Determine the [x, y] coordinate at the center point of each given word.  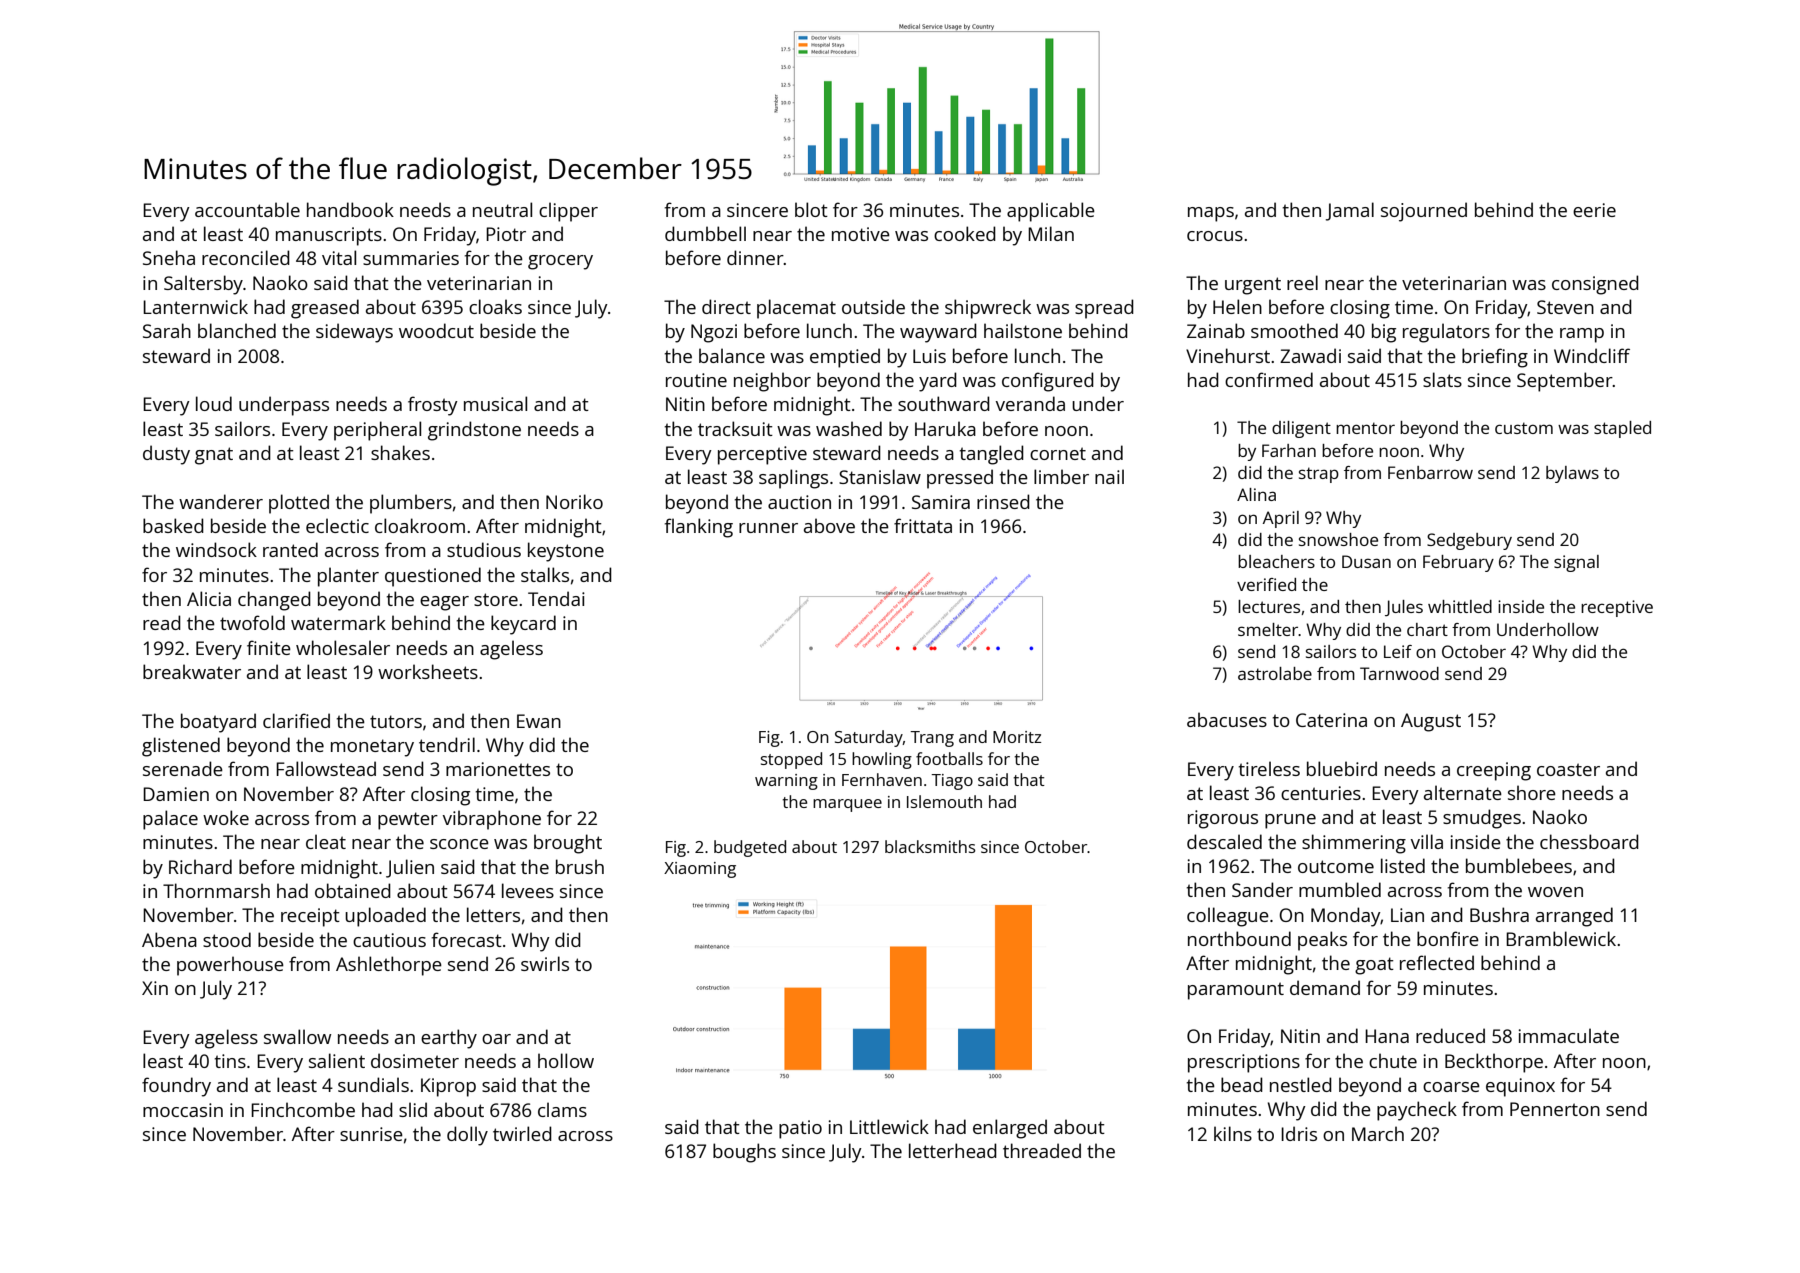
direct [726, 306]
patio [800, 1129]
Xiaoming [700, 870]
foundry [176, 1087]
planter [348, 577]
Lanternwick [195, 306]
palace [170, 820]
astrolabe [1275, 673]
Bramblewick [1561, 938]
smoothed [1294, 330]
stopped [791, 760]
